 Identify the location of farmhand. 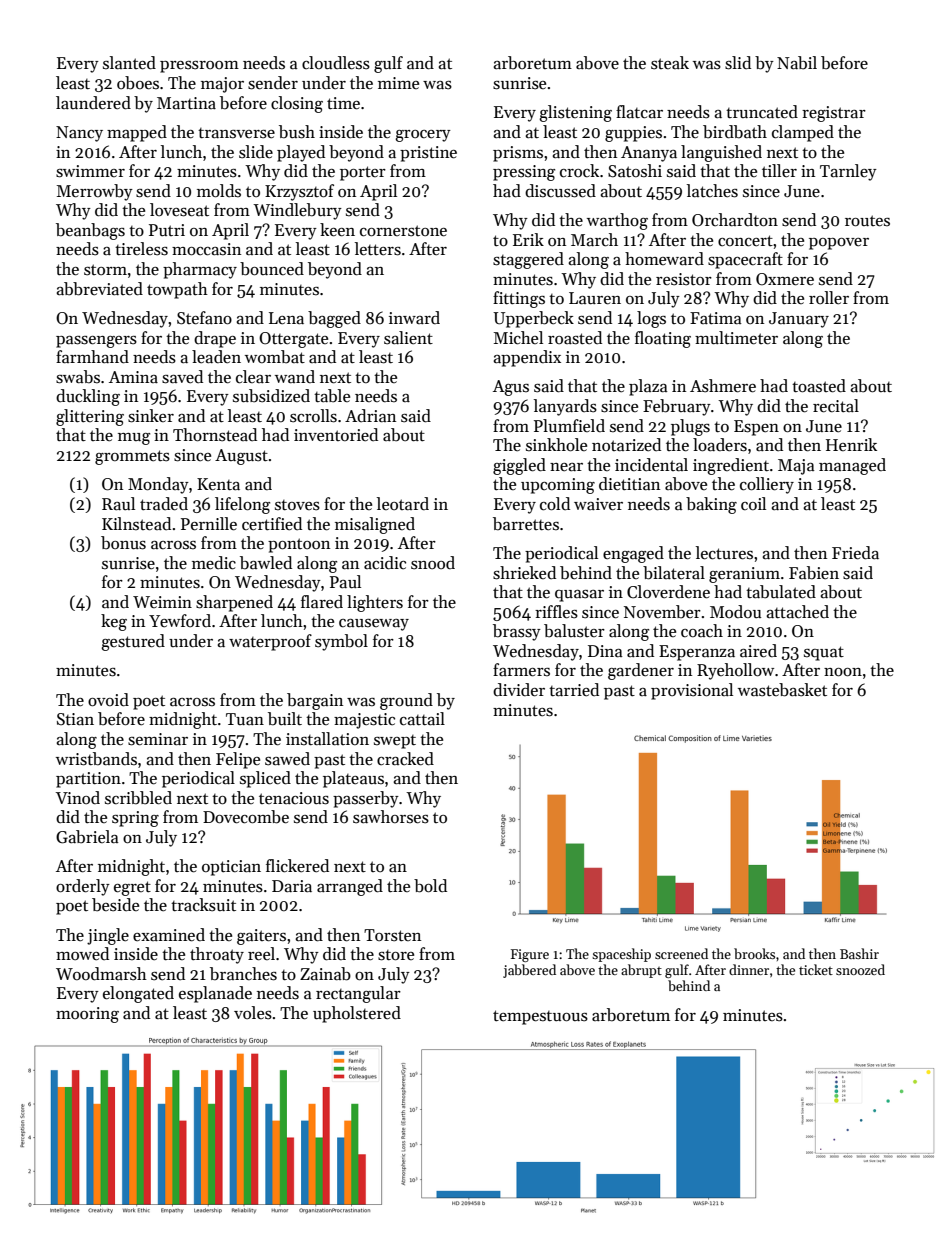
(92, 357).
